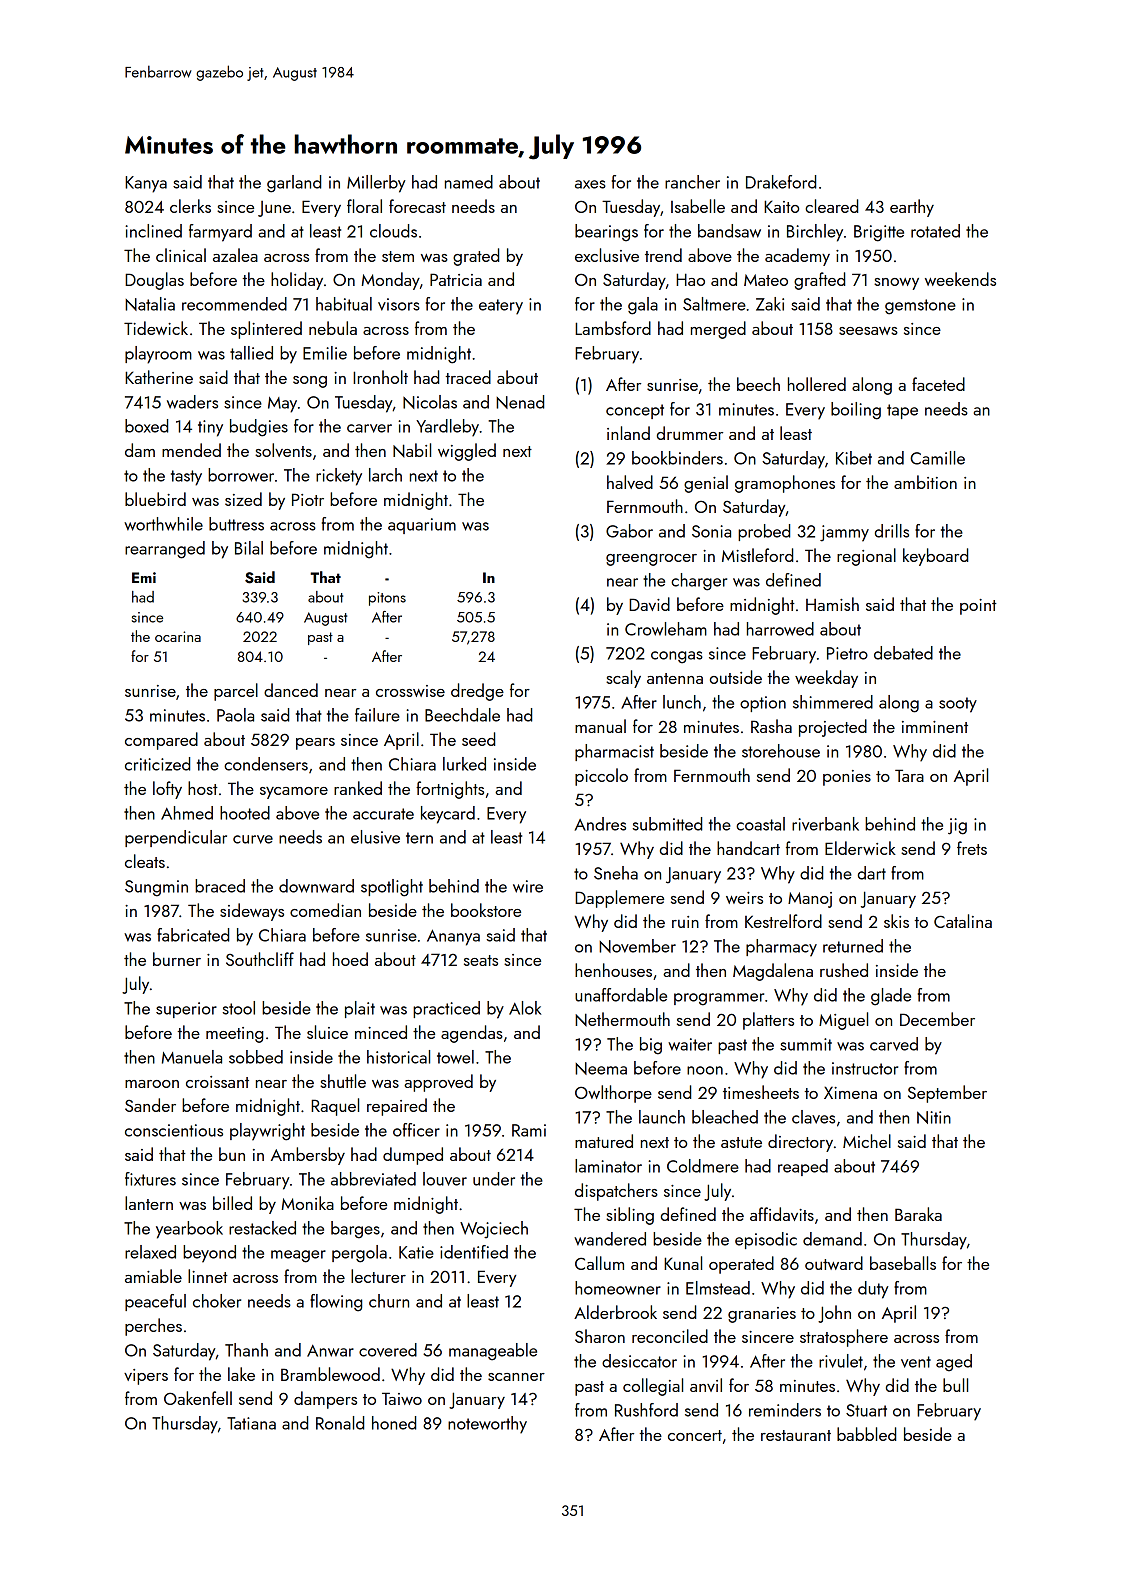 The image size is (1122, 1587). What do you see at coordinates (891, 997) in the image?
I see `glade` at bounding box center [891, 997].
